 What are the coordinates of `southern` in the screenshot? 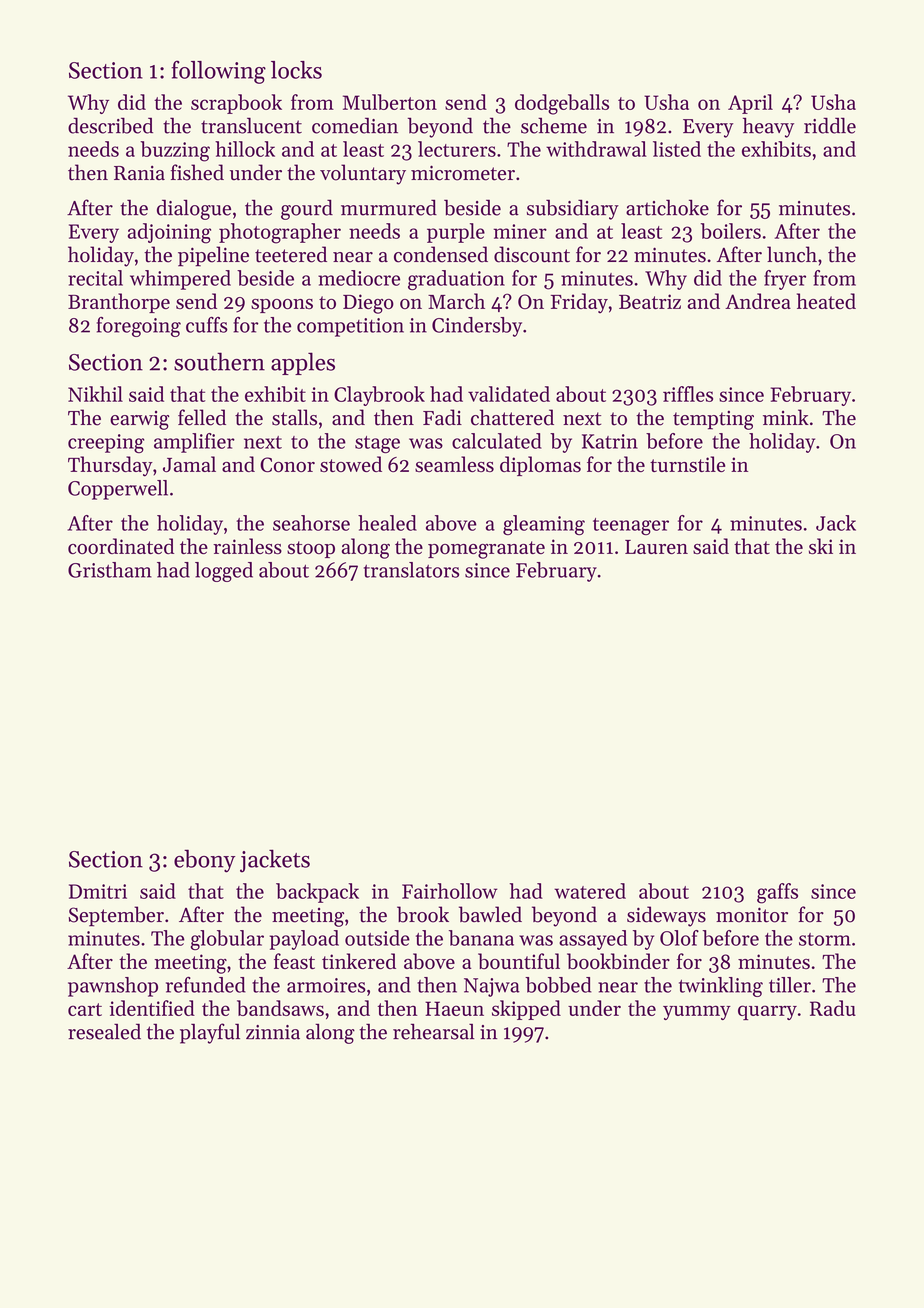 It's located at (219, 361).
